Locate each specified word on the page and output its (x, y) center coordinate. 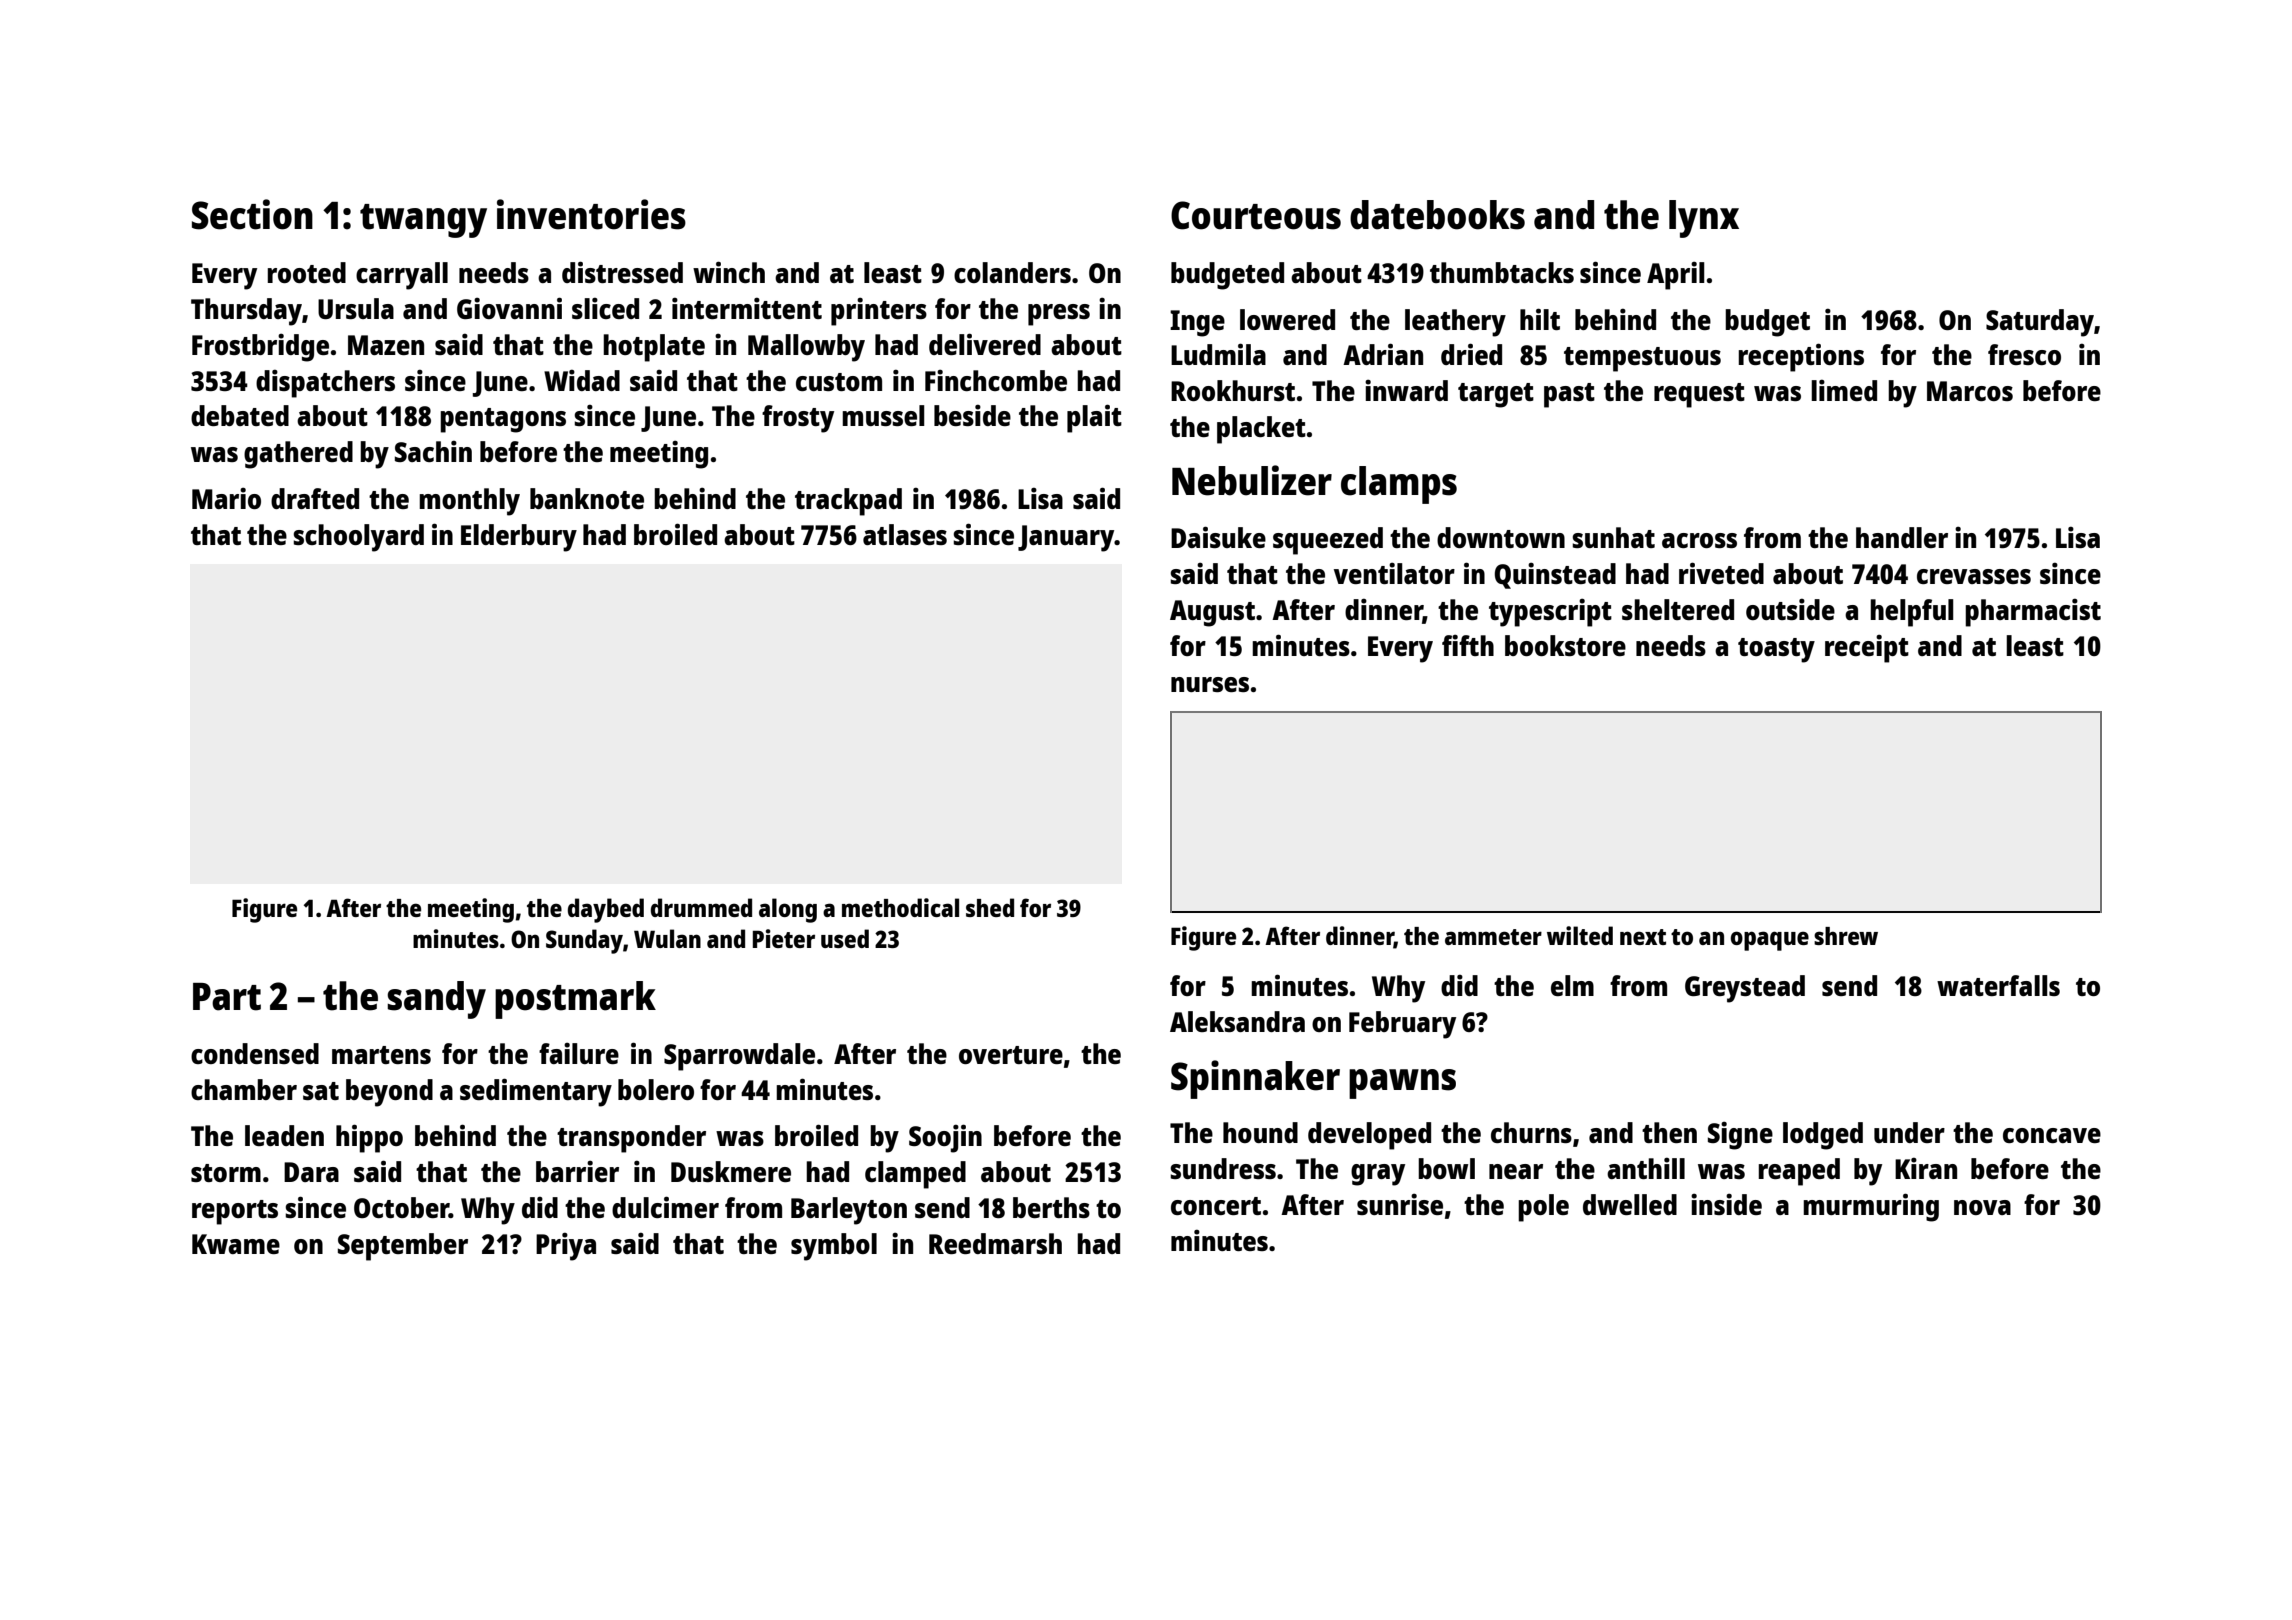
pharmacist (2033, 612)
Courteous (1256, 215)
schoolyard (358, 538)
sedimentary (536, 1092)
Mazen (386, 345)
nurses (1210, 684)
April (1676, 275)
